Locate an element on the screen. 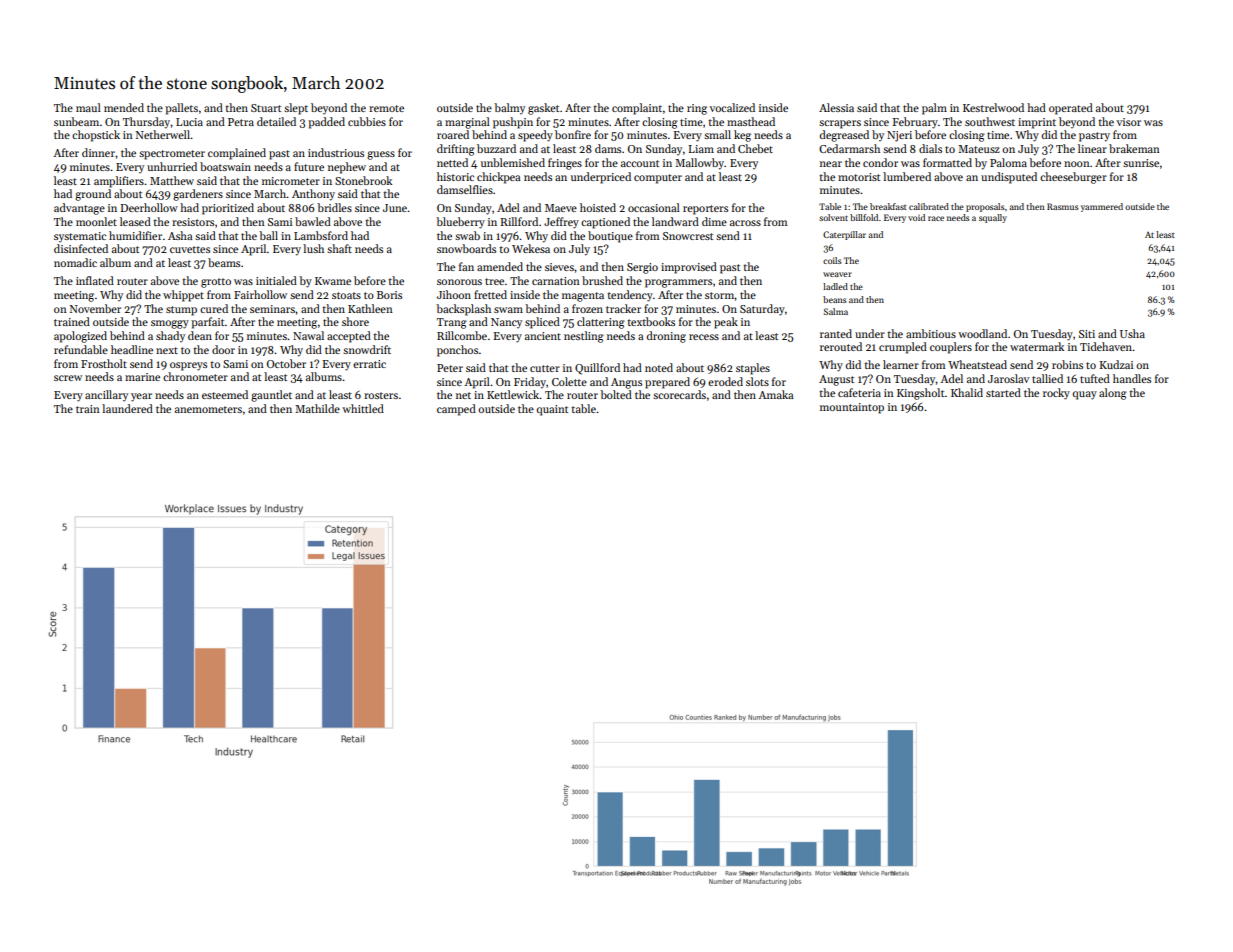 The width and height of the screenshot is (1233, 952). dime is located at coordinates (714, 221).
